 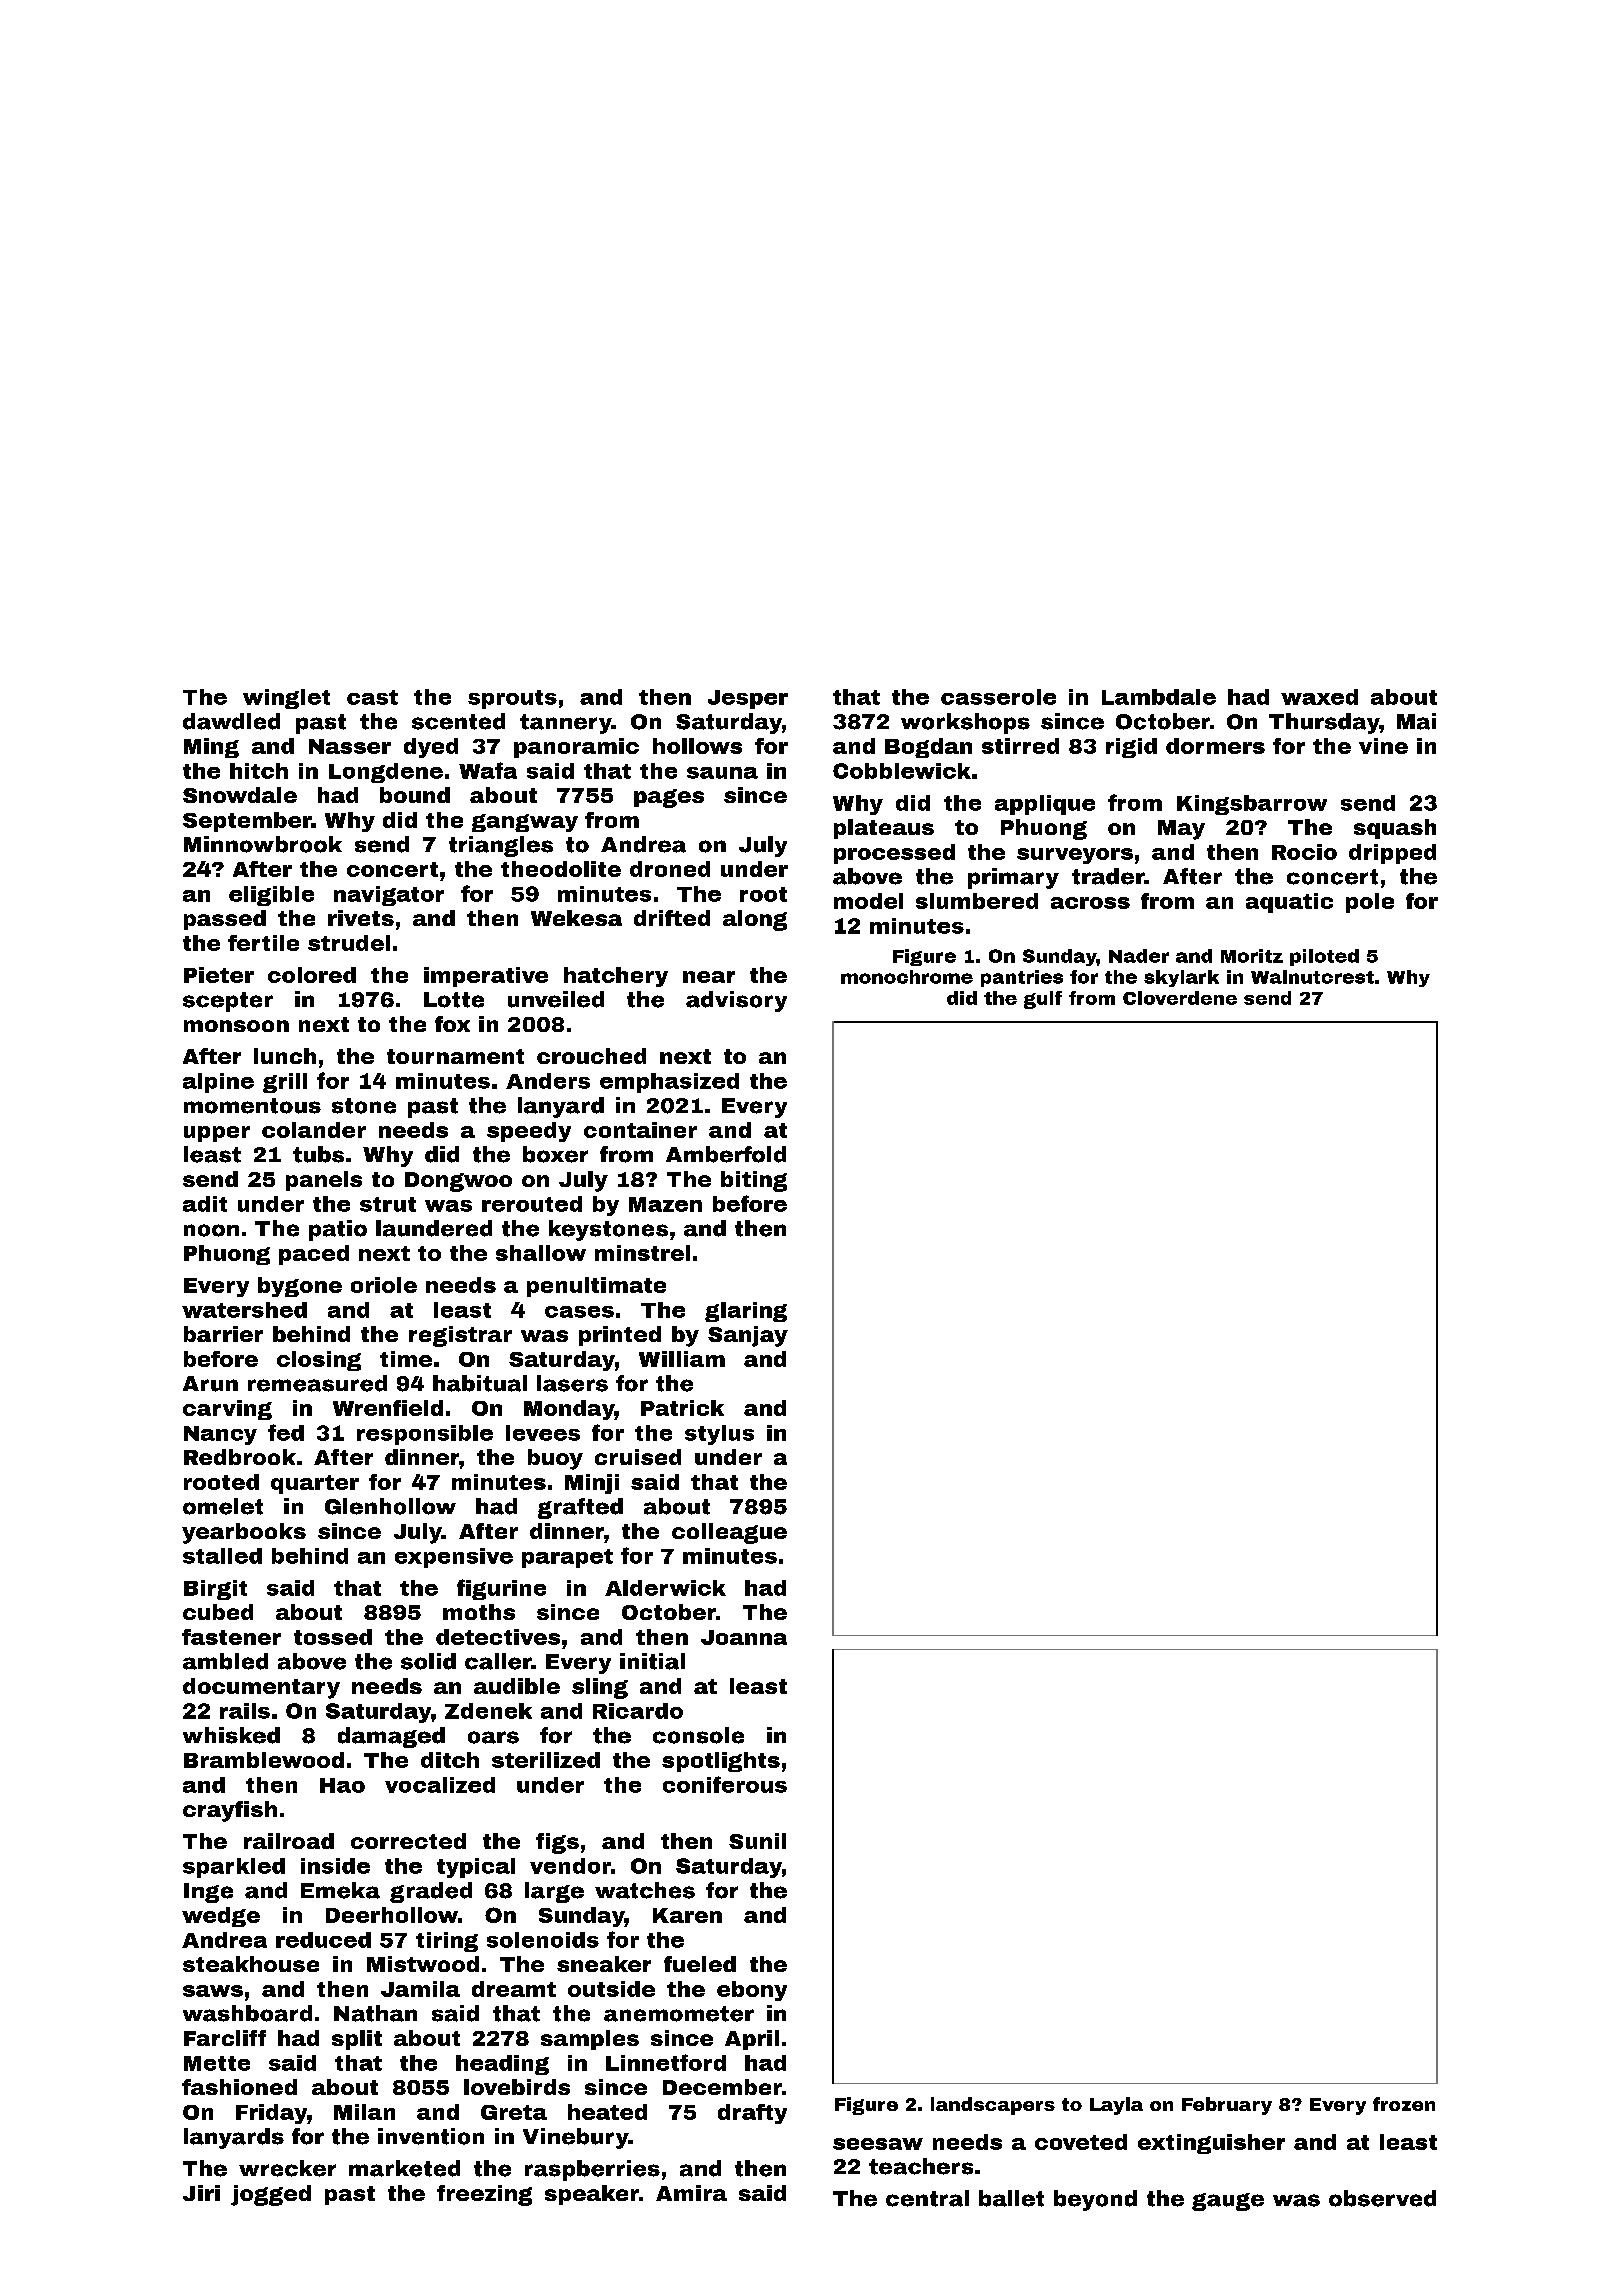 I want to click on Thursday, so click(x=1324, y=723).
